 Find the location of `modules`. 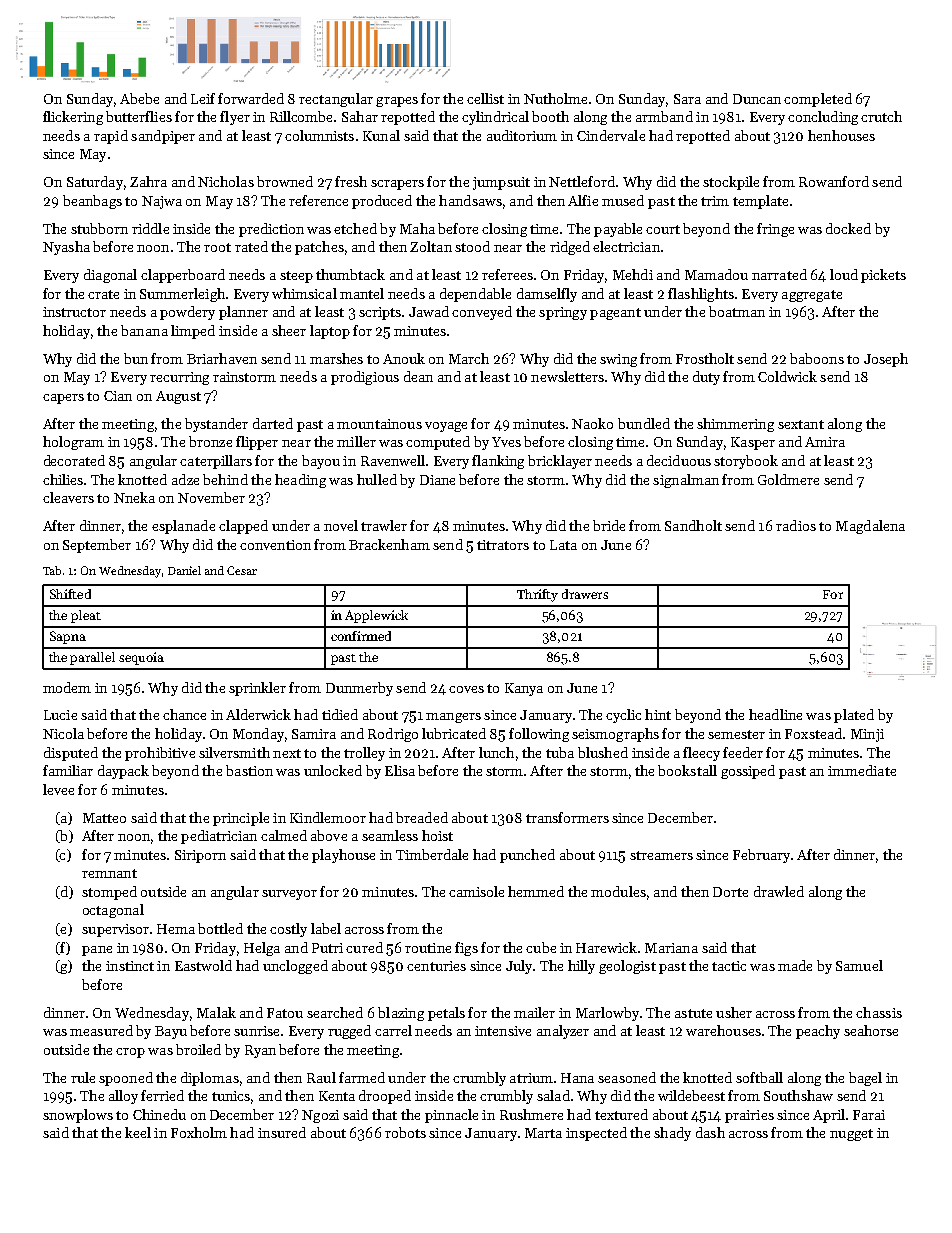

modules is located at coordinates (618, 891).
